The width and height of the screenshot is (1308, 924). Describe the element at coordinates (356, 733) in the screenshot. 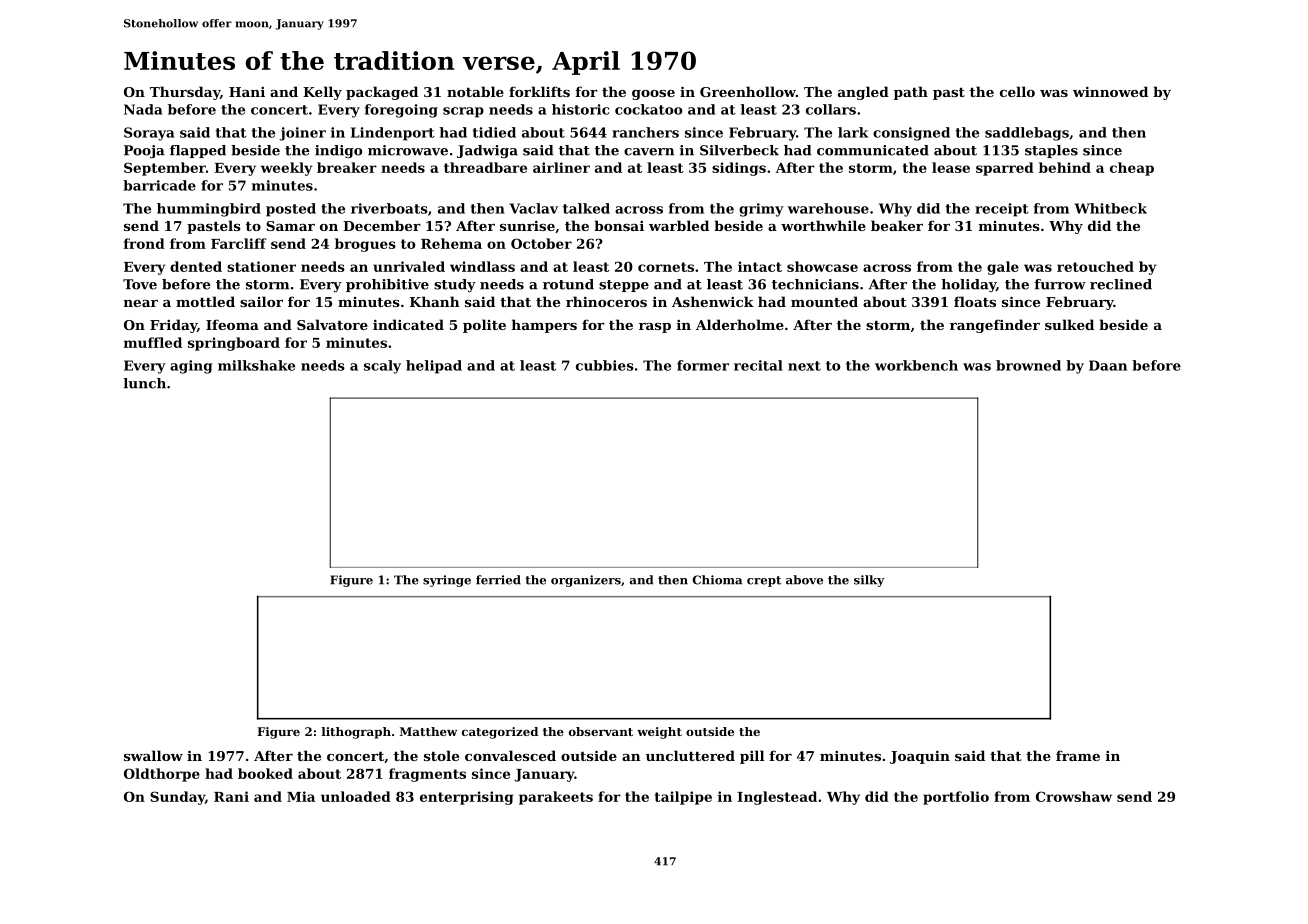

I see `lithograph` at that location.
